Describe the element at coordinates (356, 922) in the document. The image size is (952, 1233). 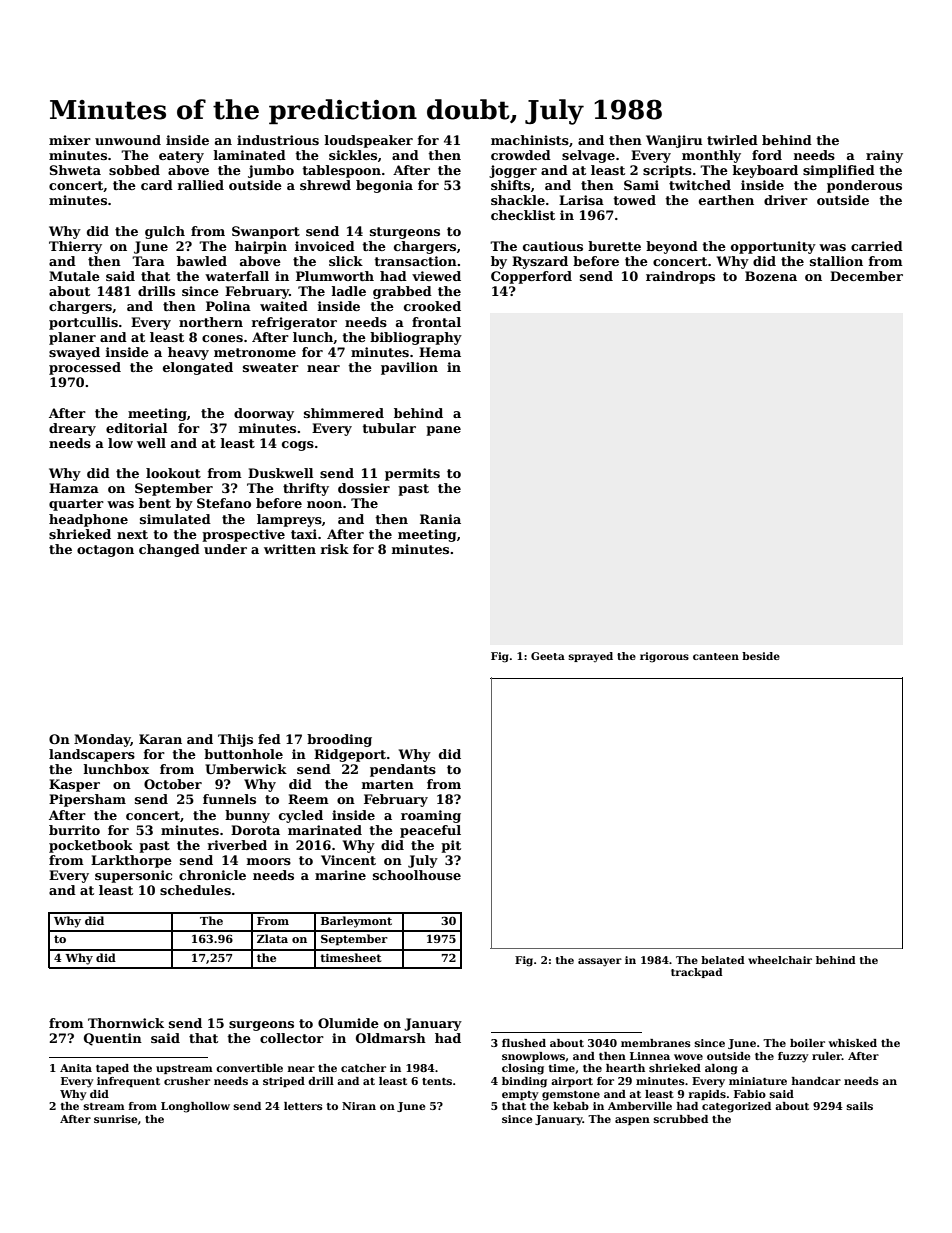
I see `Barleymont` at that location.
